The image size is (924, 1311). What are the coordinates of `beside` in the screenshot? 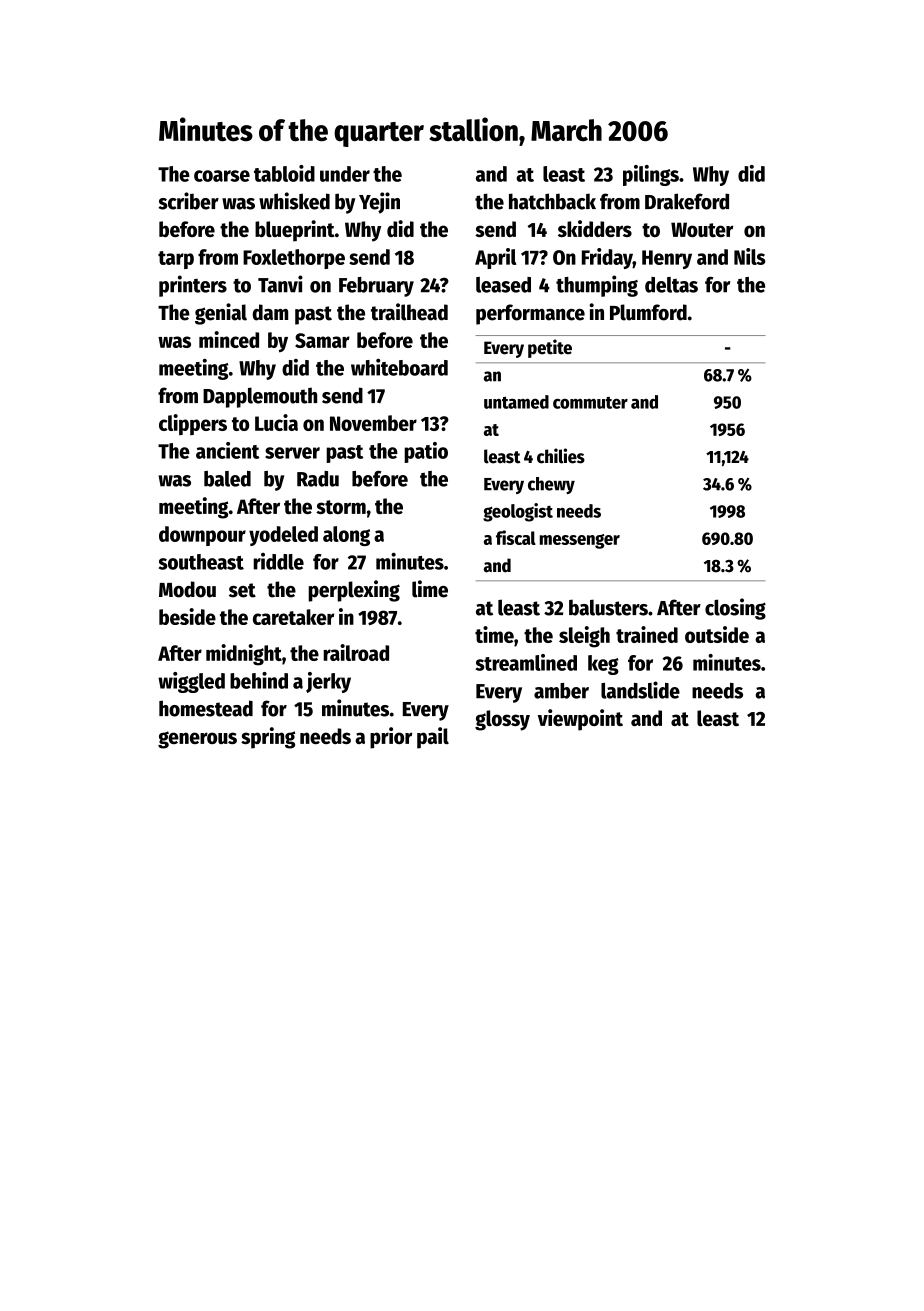 It's located at (187, 616).
